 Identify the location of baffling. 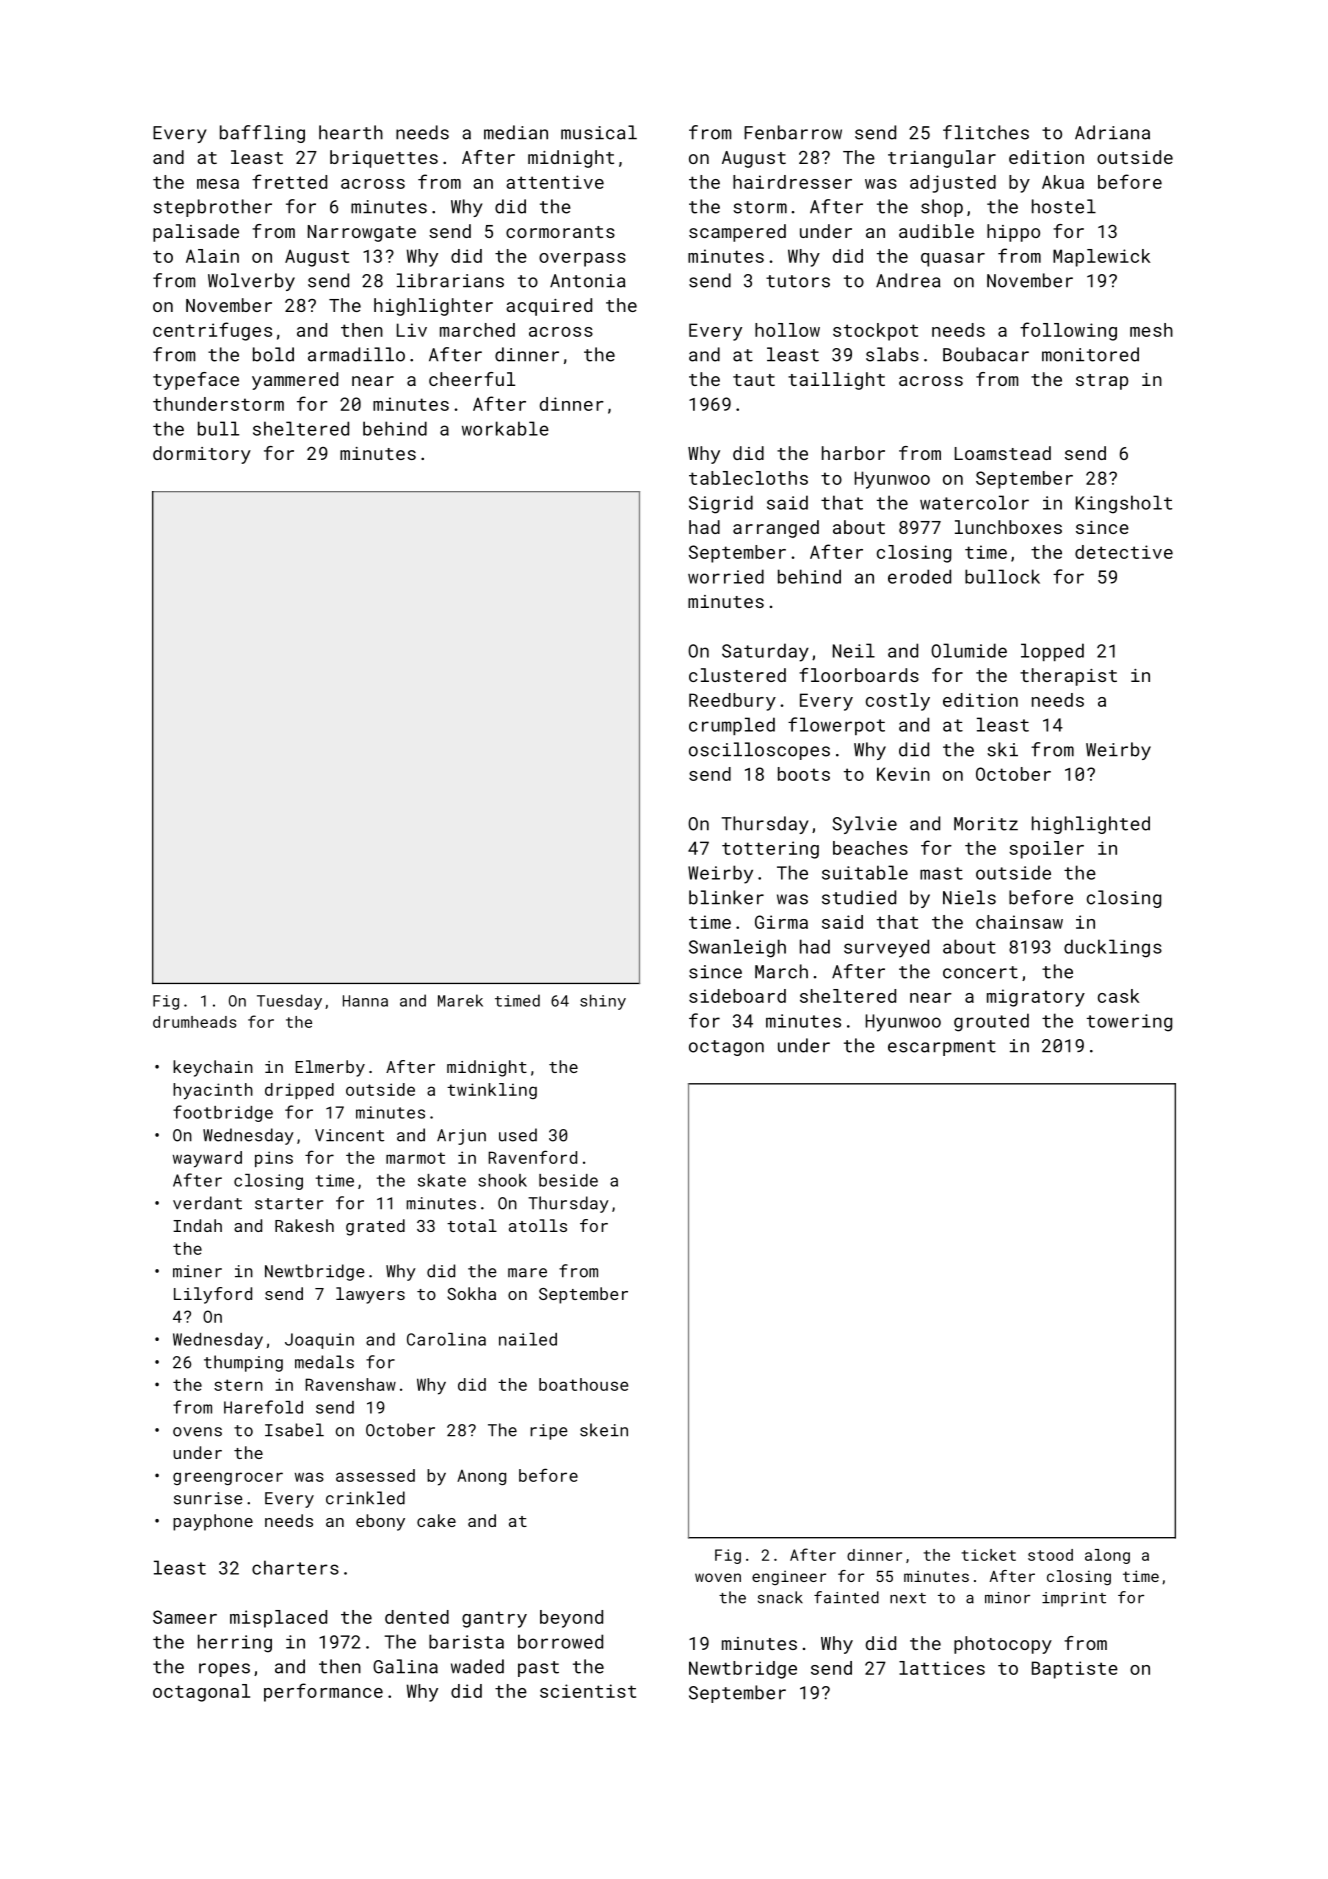
(262, 134).
